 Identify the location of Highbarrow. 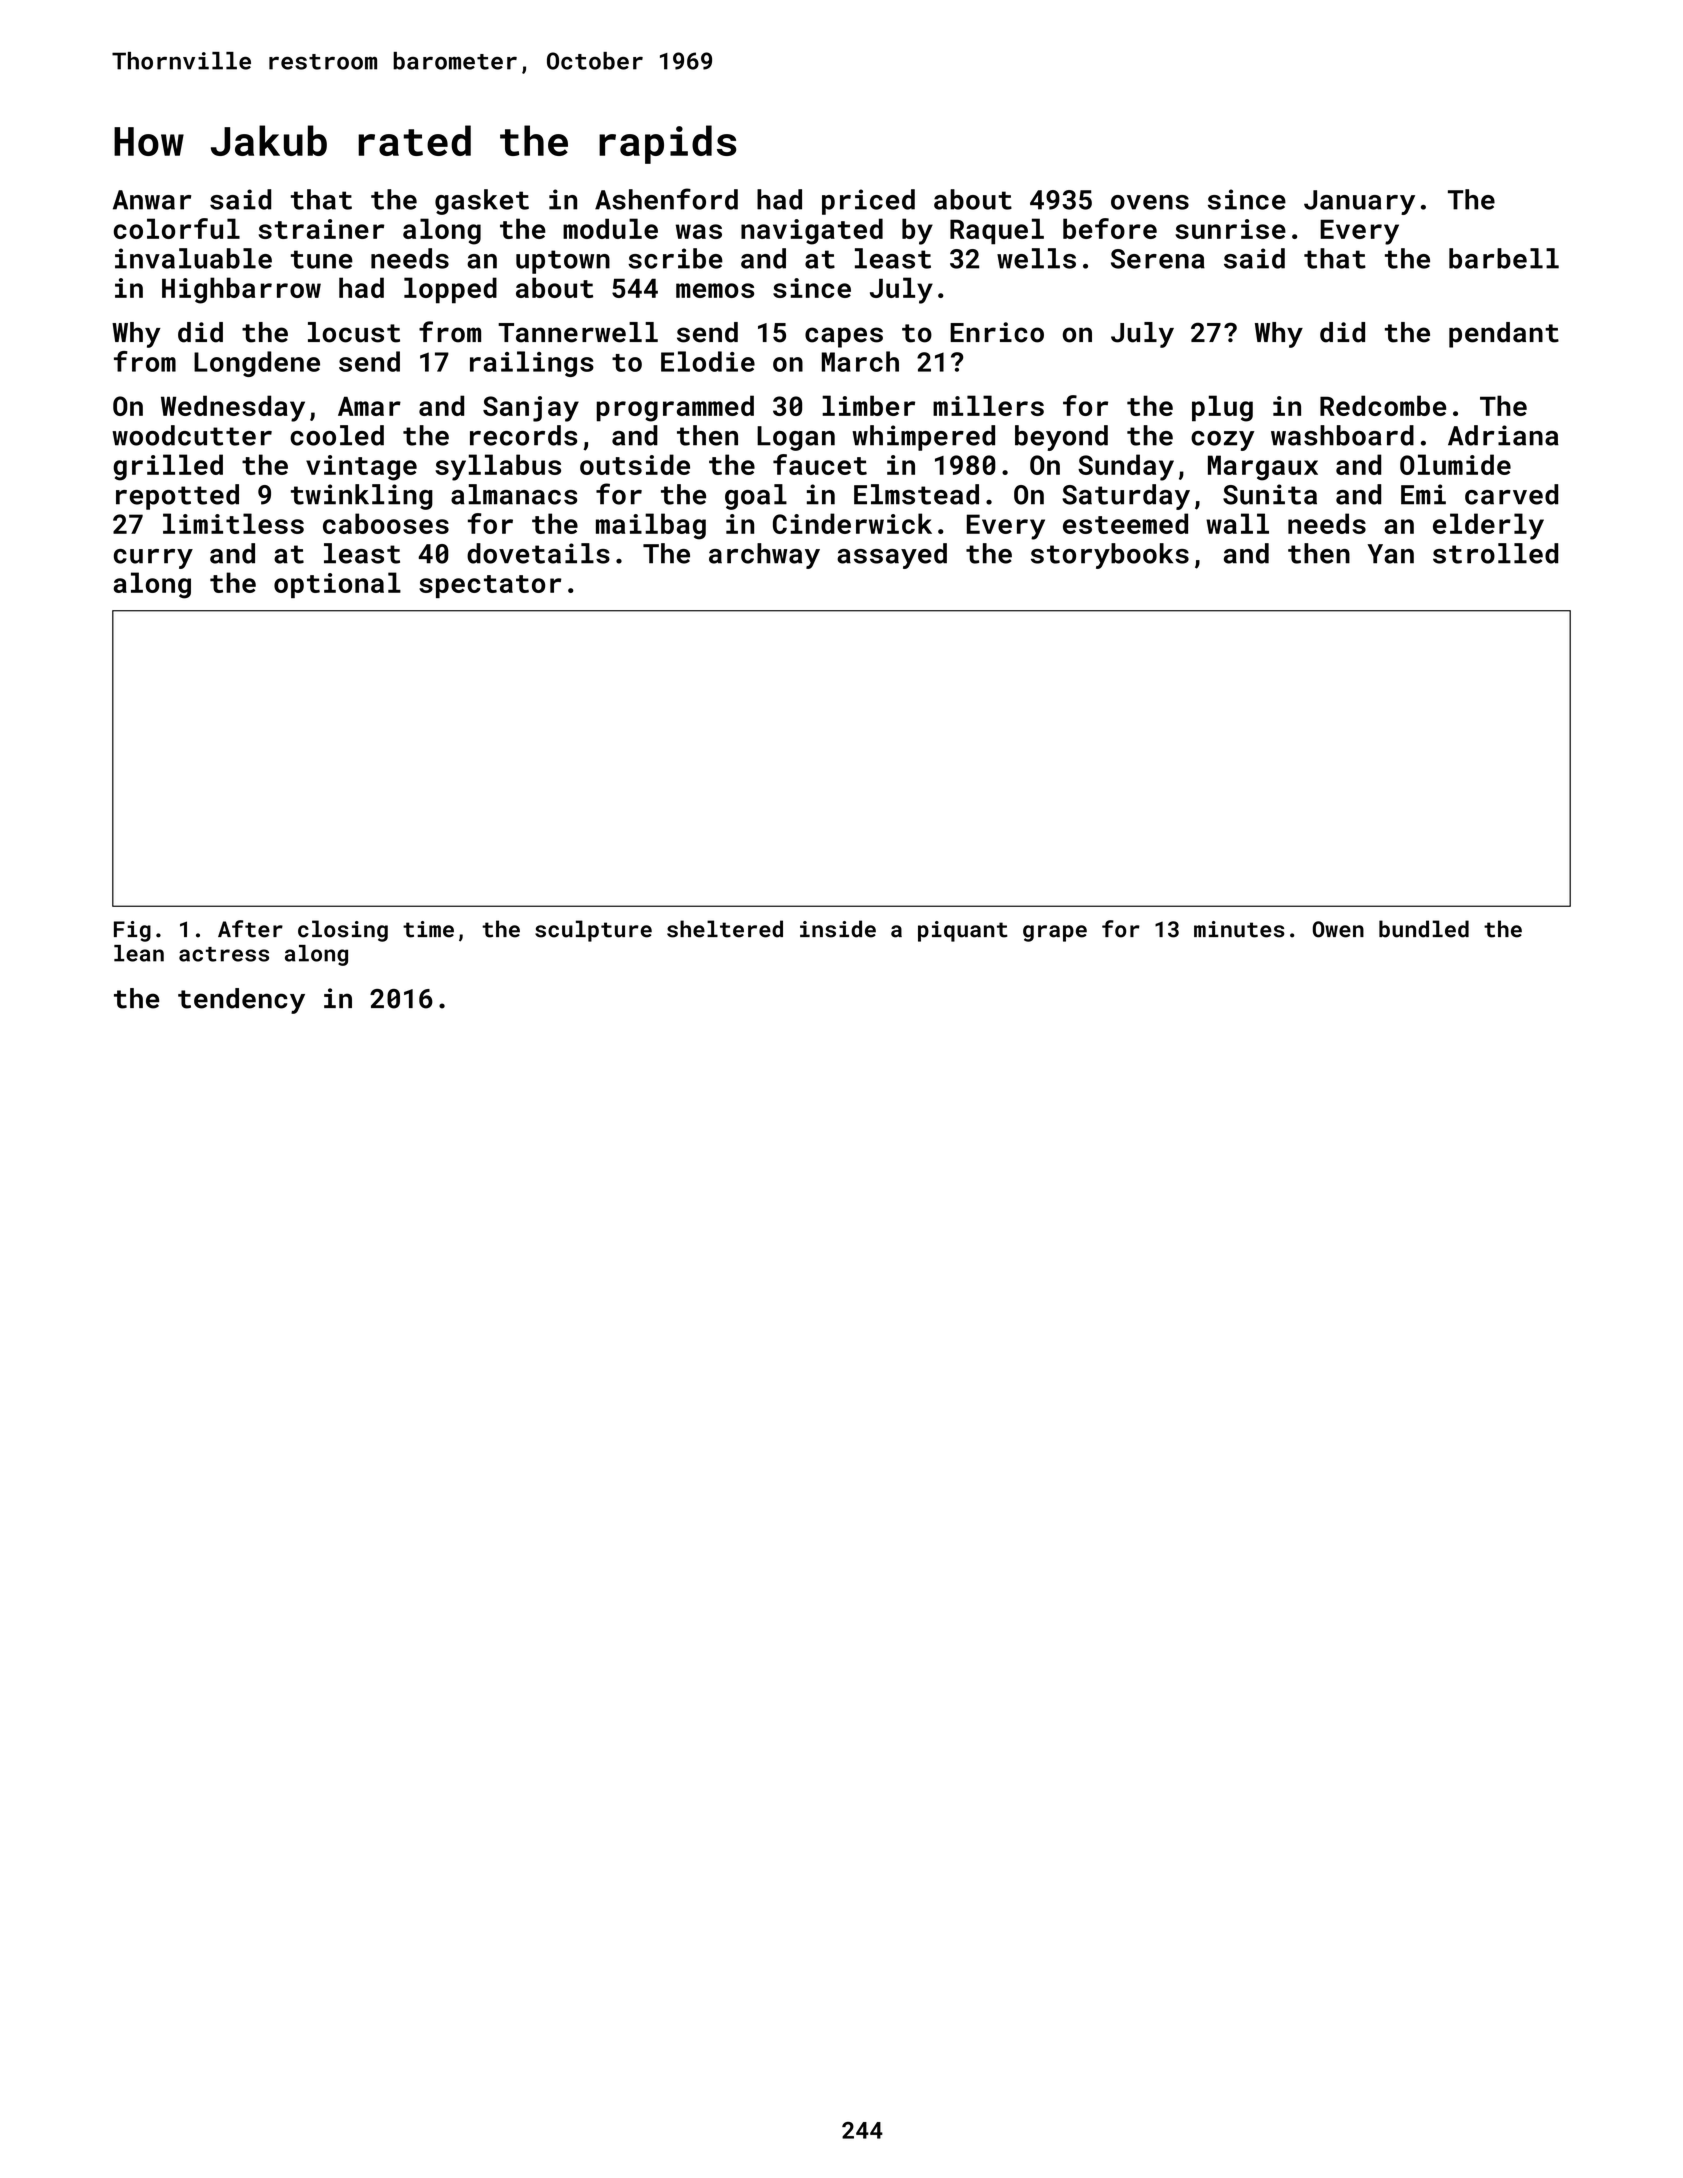
(241, 290).
